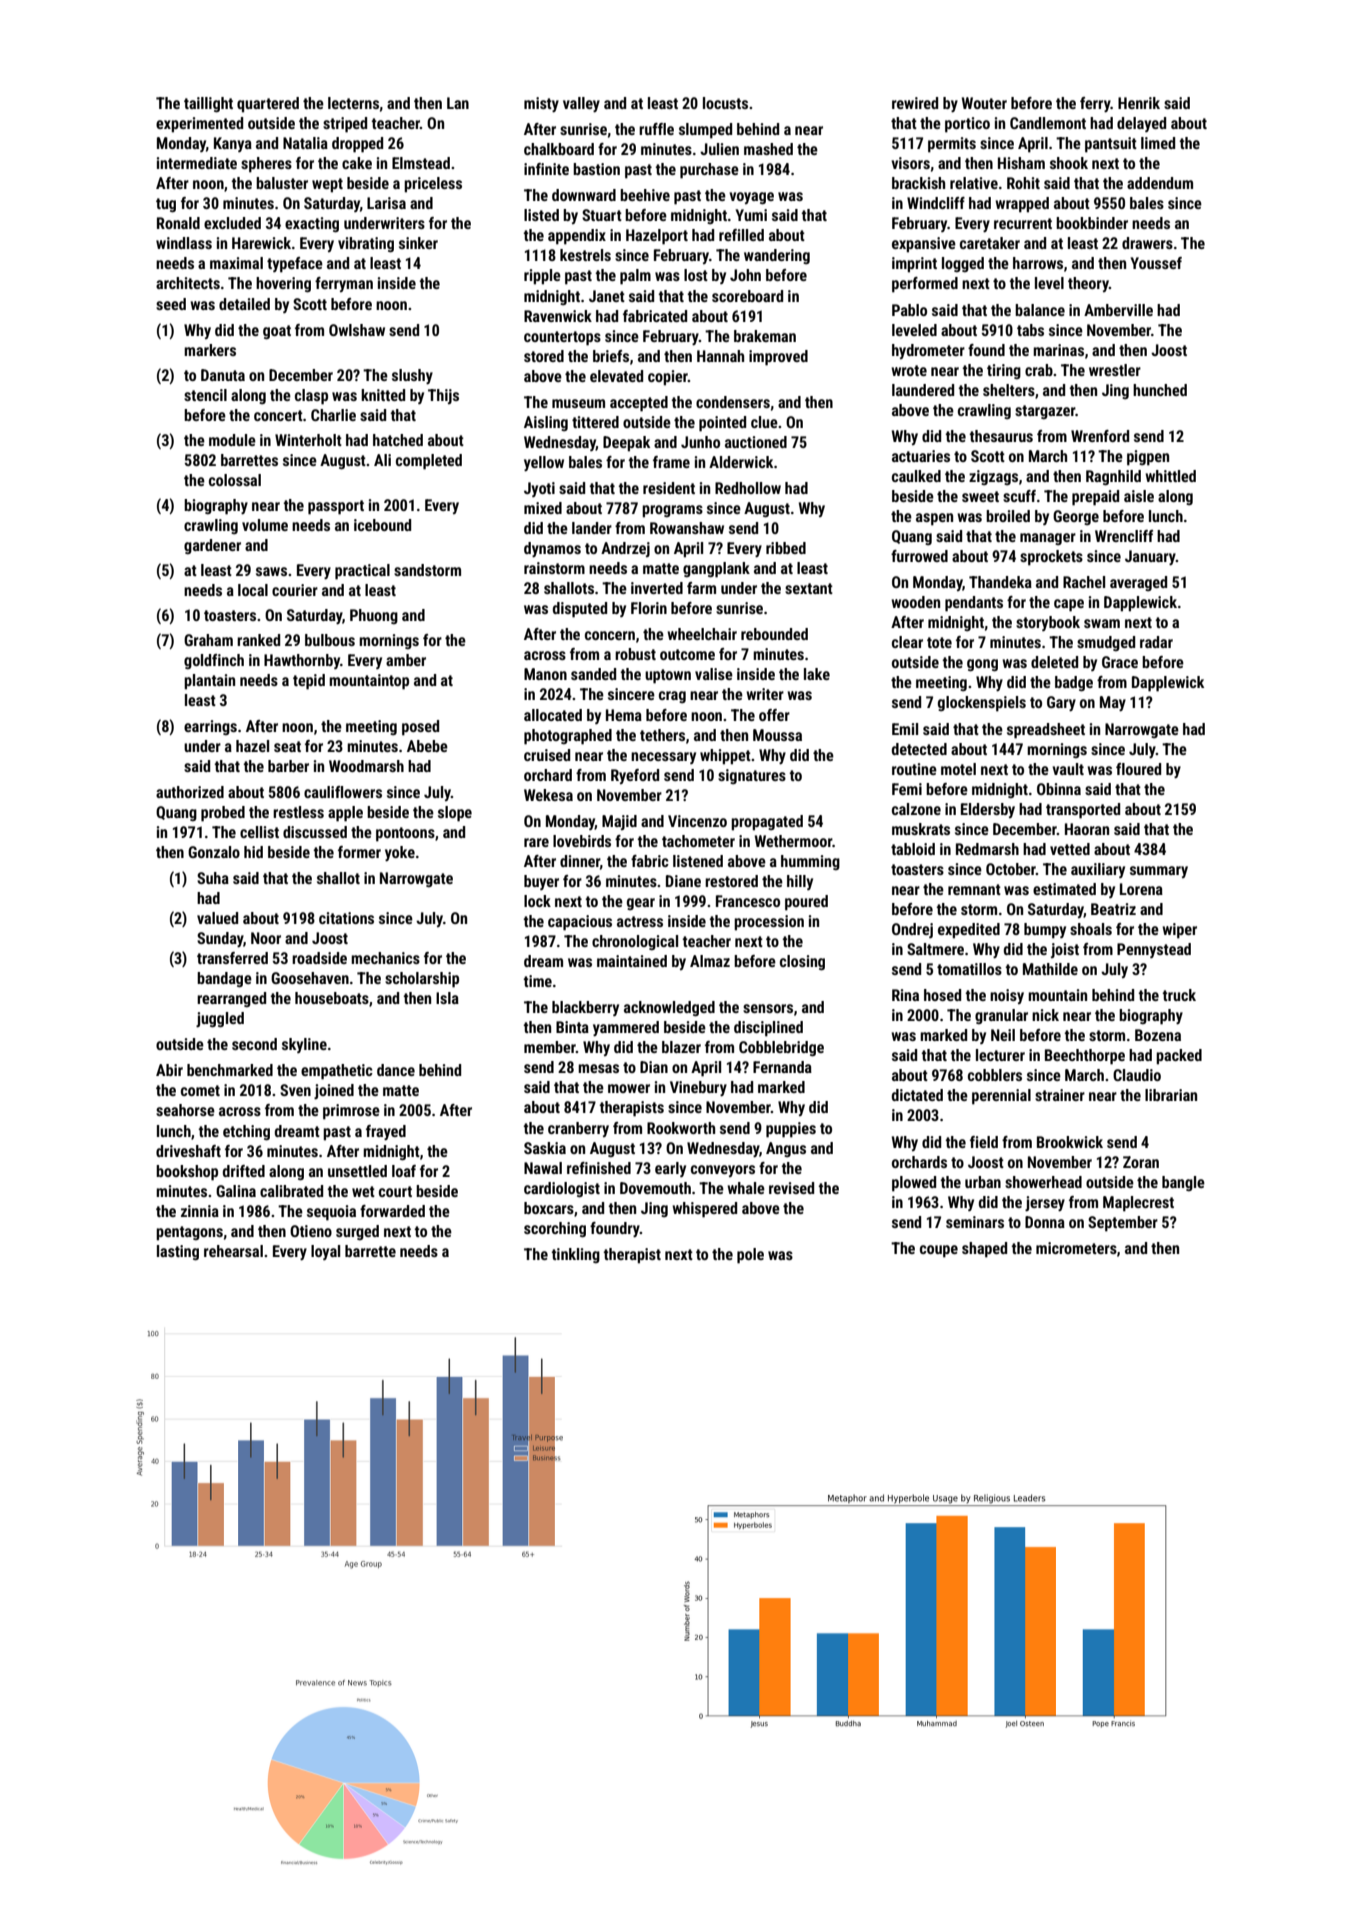 This screenshot has height=1929, width=1364. Describe the element at coordinates (325, 1252) in the screenshot. I see `loyal` at that location.
